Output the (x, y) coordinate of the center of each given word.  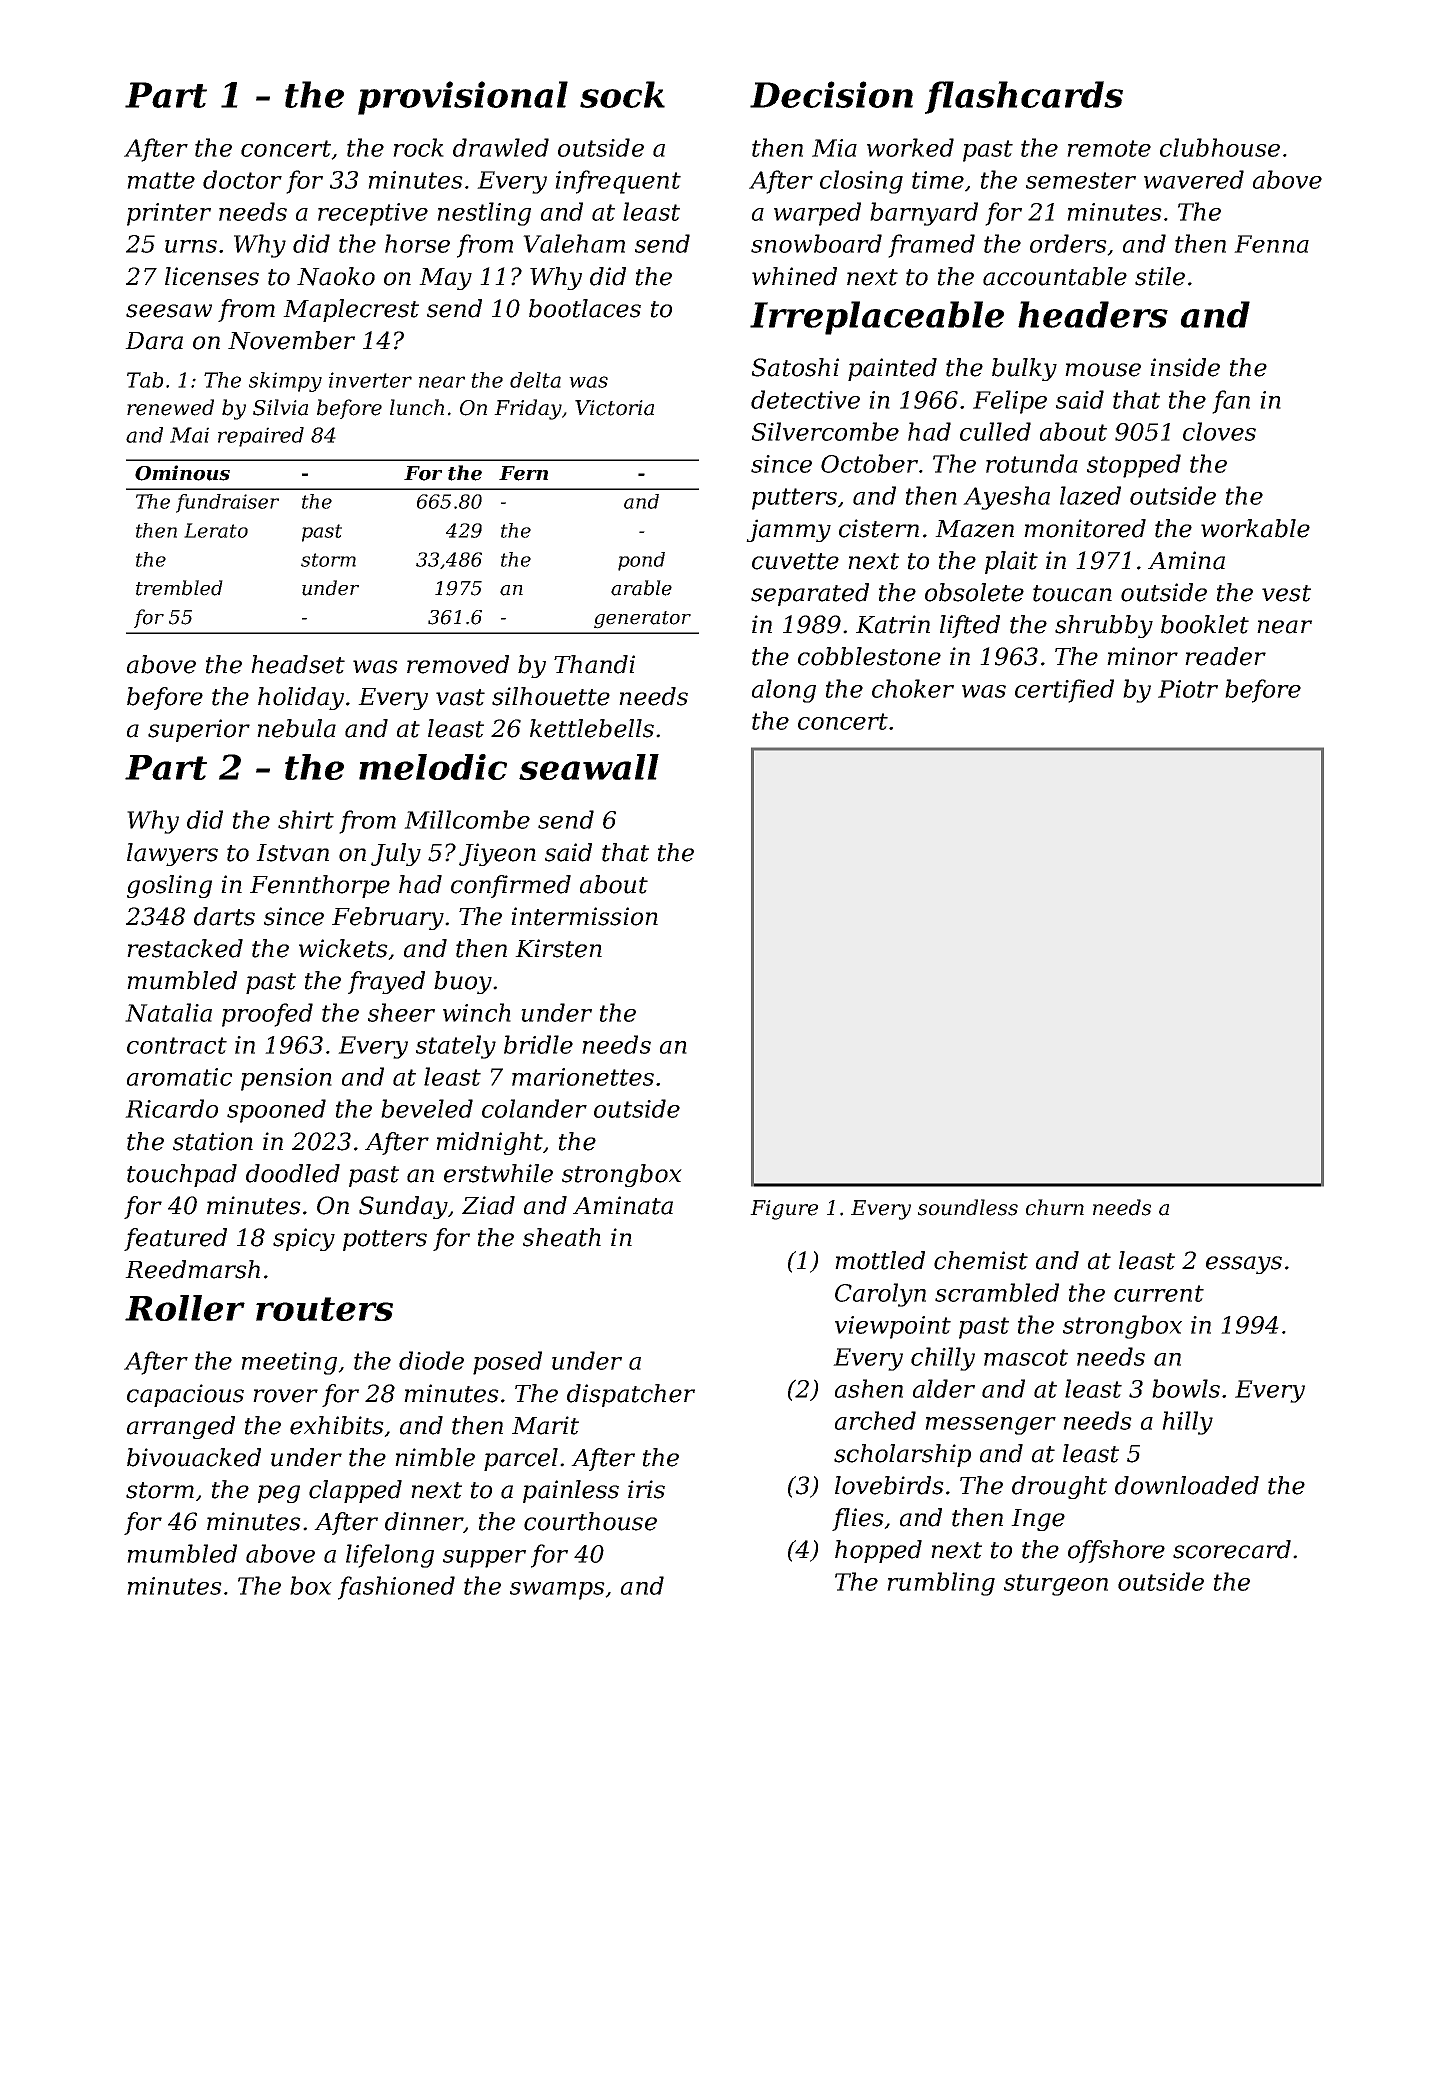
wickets (343, 948)
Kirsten (558, 948)
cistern (879, 528)
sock (622, 94)
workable (1255, 528)
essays (1244, 1265)
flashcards (1024, 97)
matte (161, 180)
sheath (562, 1237)
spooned (276, 1111)
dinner (424, 1521)
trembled (179, 588)
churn (1055, 1207)
